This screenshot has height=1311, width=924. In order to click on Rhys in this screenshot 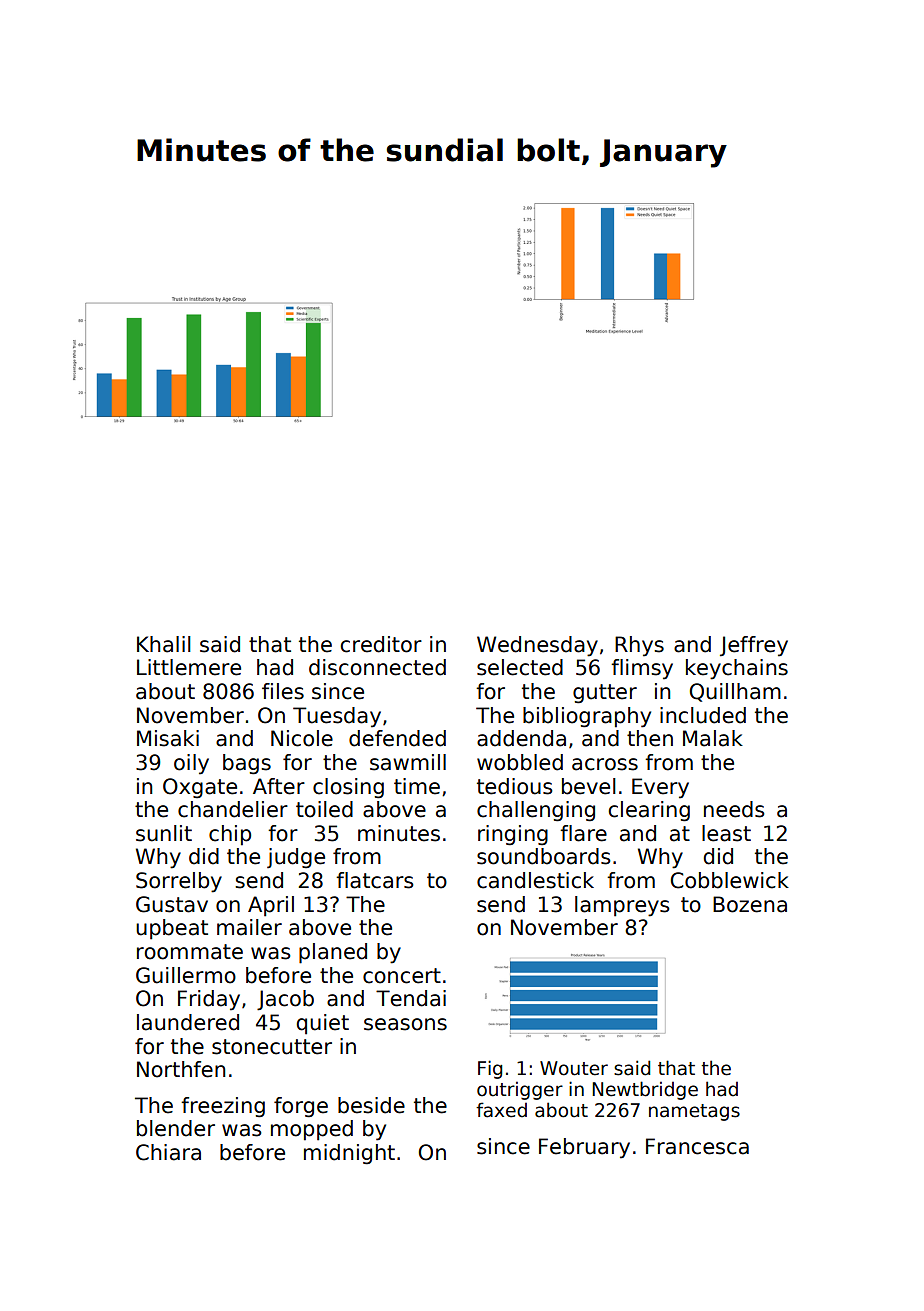, I will do `click(639, 646)`.
